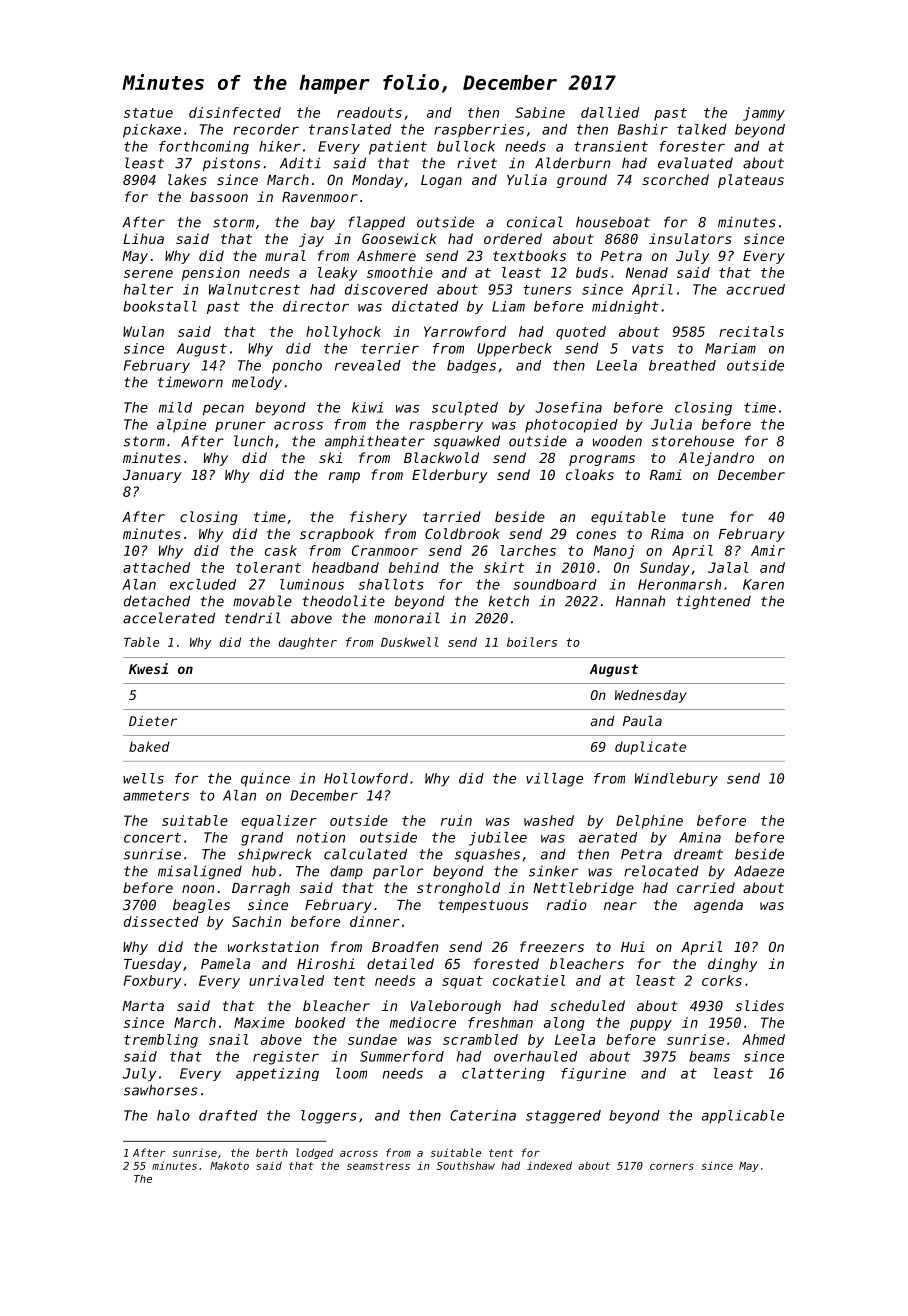  Describe the element at coordinates (149, 746) in the screenshot. I see `baked` at that location.
